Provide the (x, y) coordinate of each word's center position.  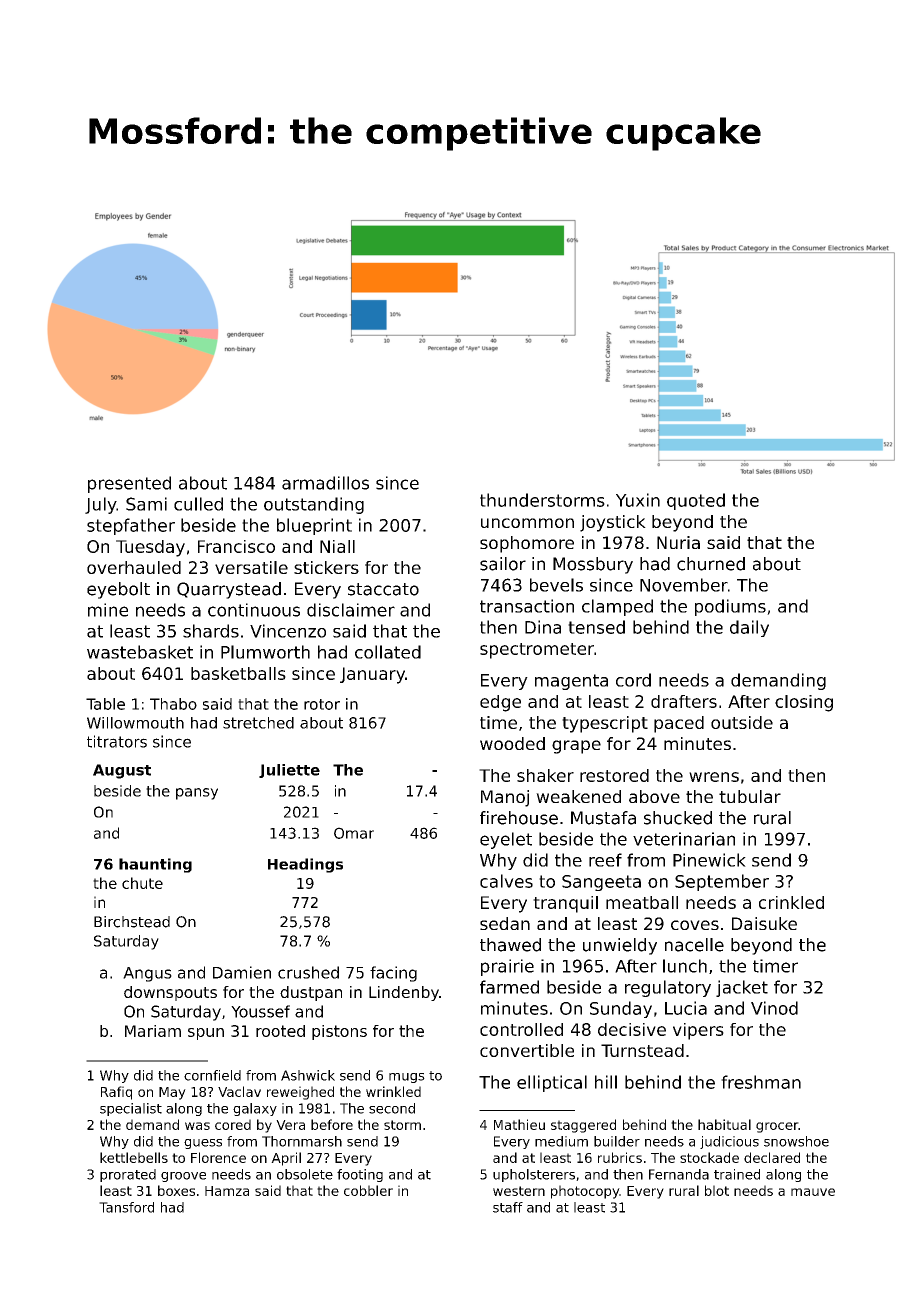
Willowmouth (135, 723)
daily (749, 628)
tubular (750, 796)
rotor (322, 704)
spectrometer (537, 651)
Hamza (227, 1191)
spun (206, 1034)
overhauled (134, 567)
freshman (761, 1082)
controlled (521, 1029)
